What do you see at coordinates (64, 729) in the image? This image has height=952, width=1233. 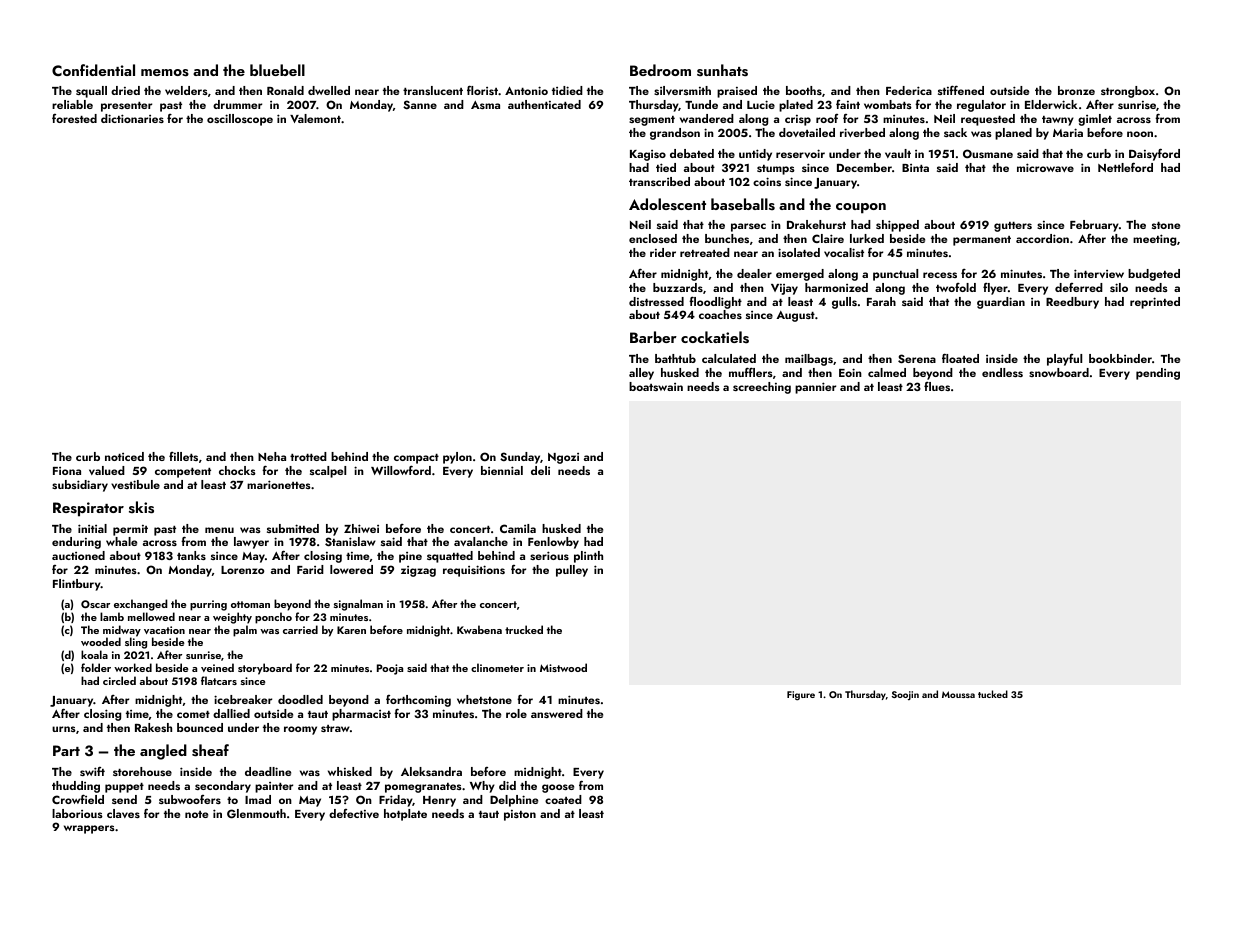 I see `urns` at bounding box center [64, 729].
